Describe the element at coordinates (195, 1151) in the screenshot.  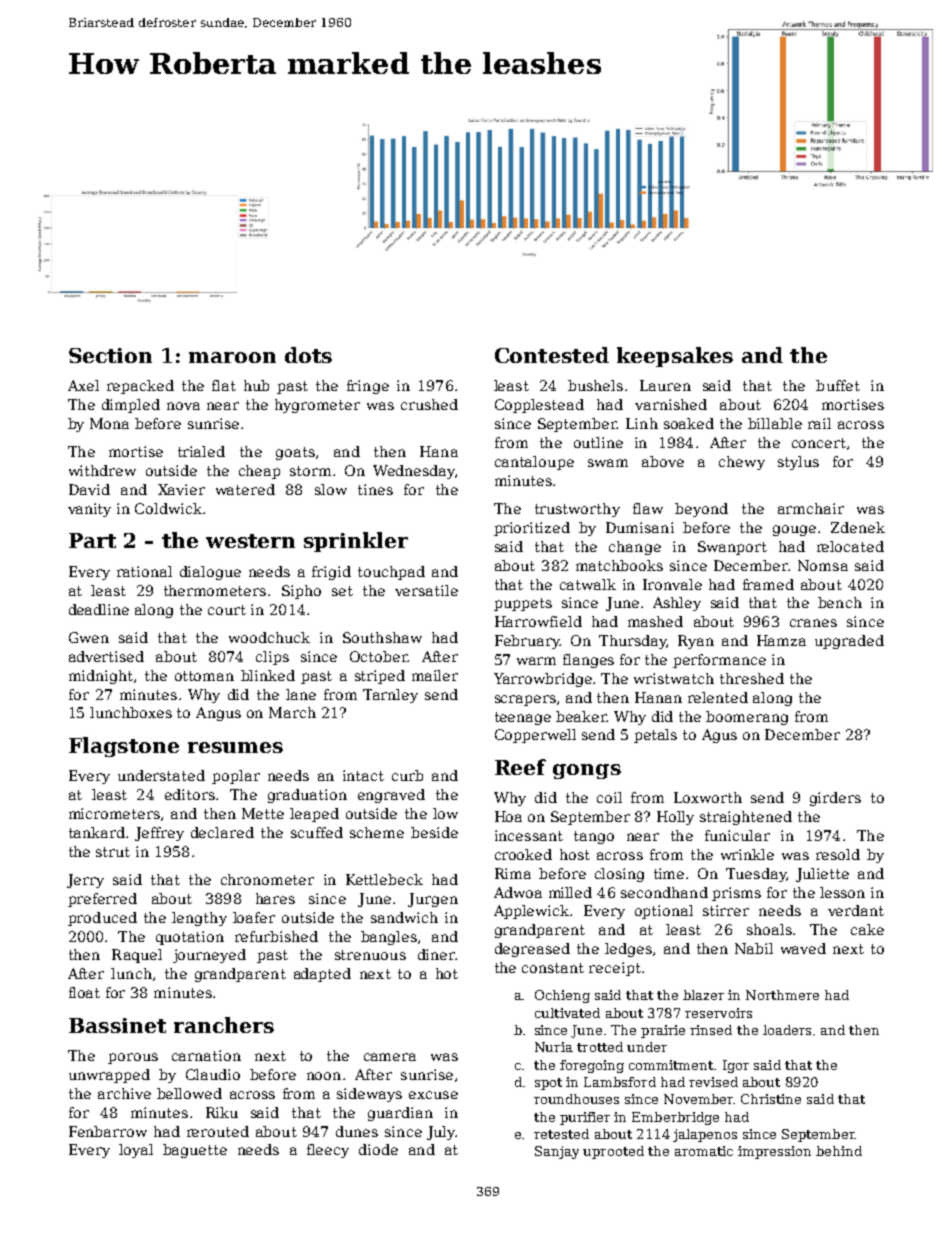
I see `baguette` at that location.
